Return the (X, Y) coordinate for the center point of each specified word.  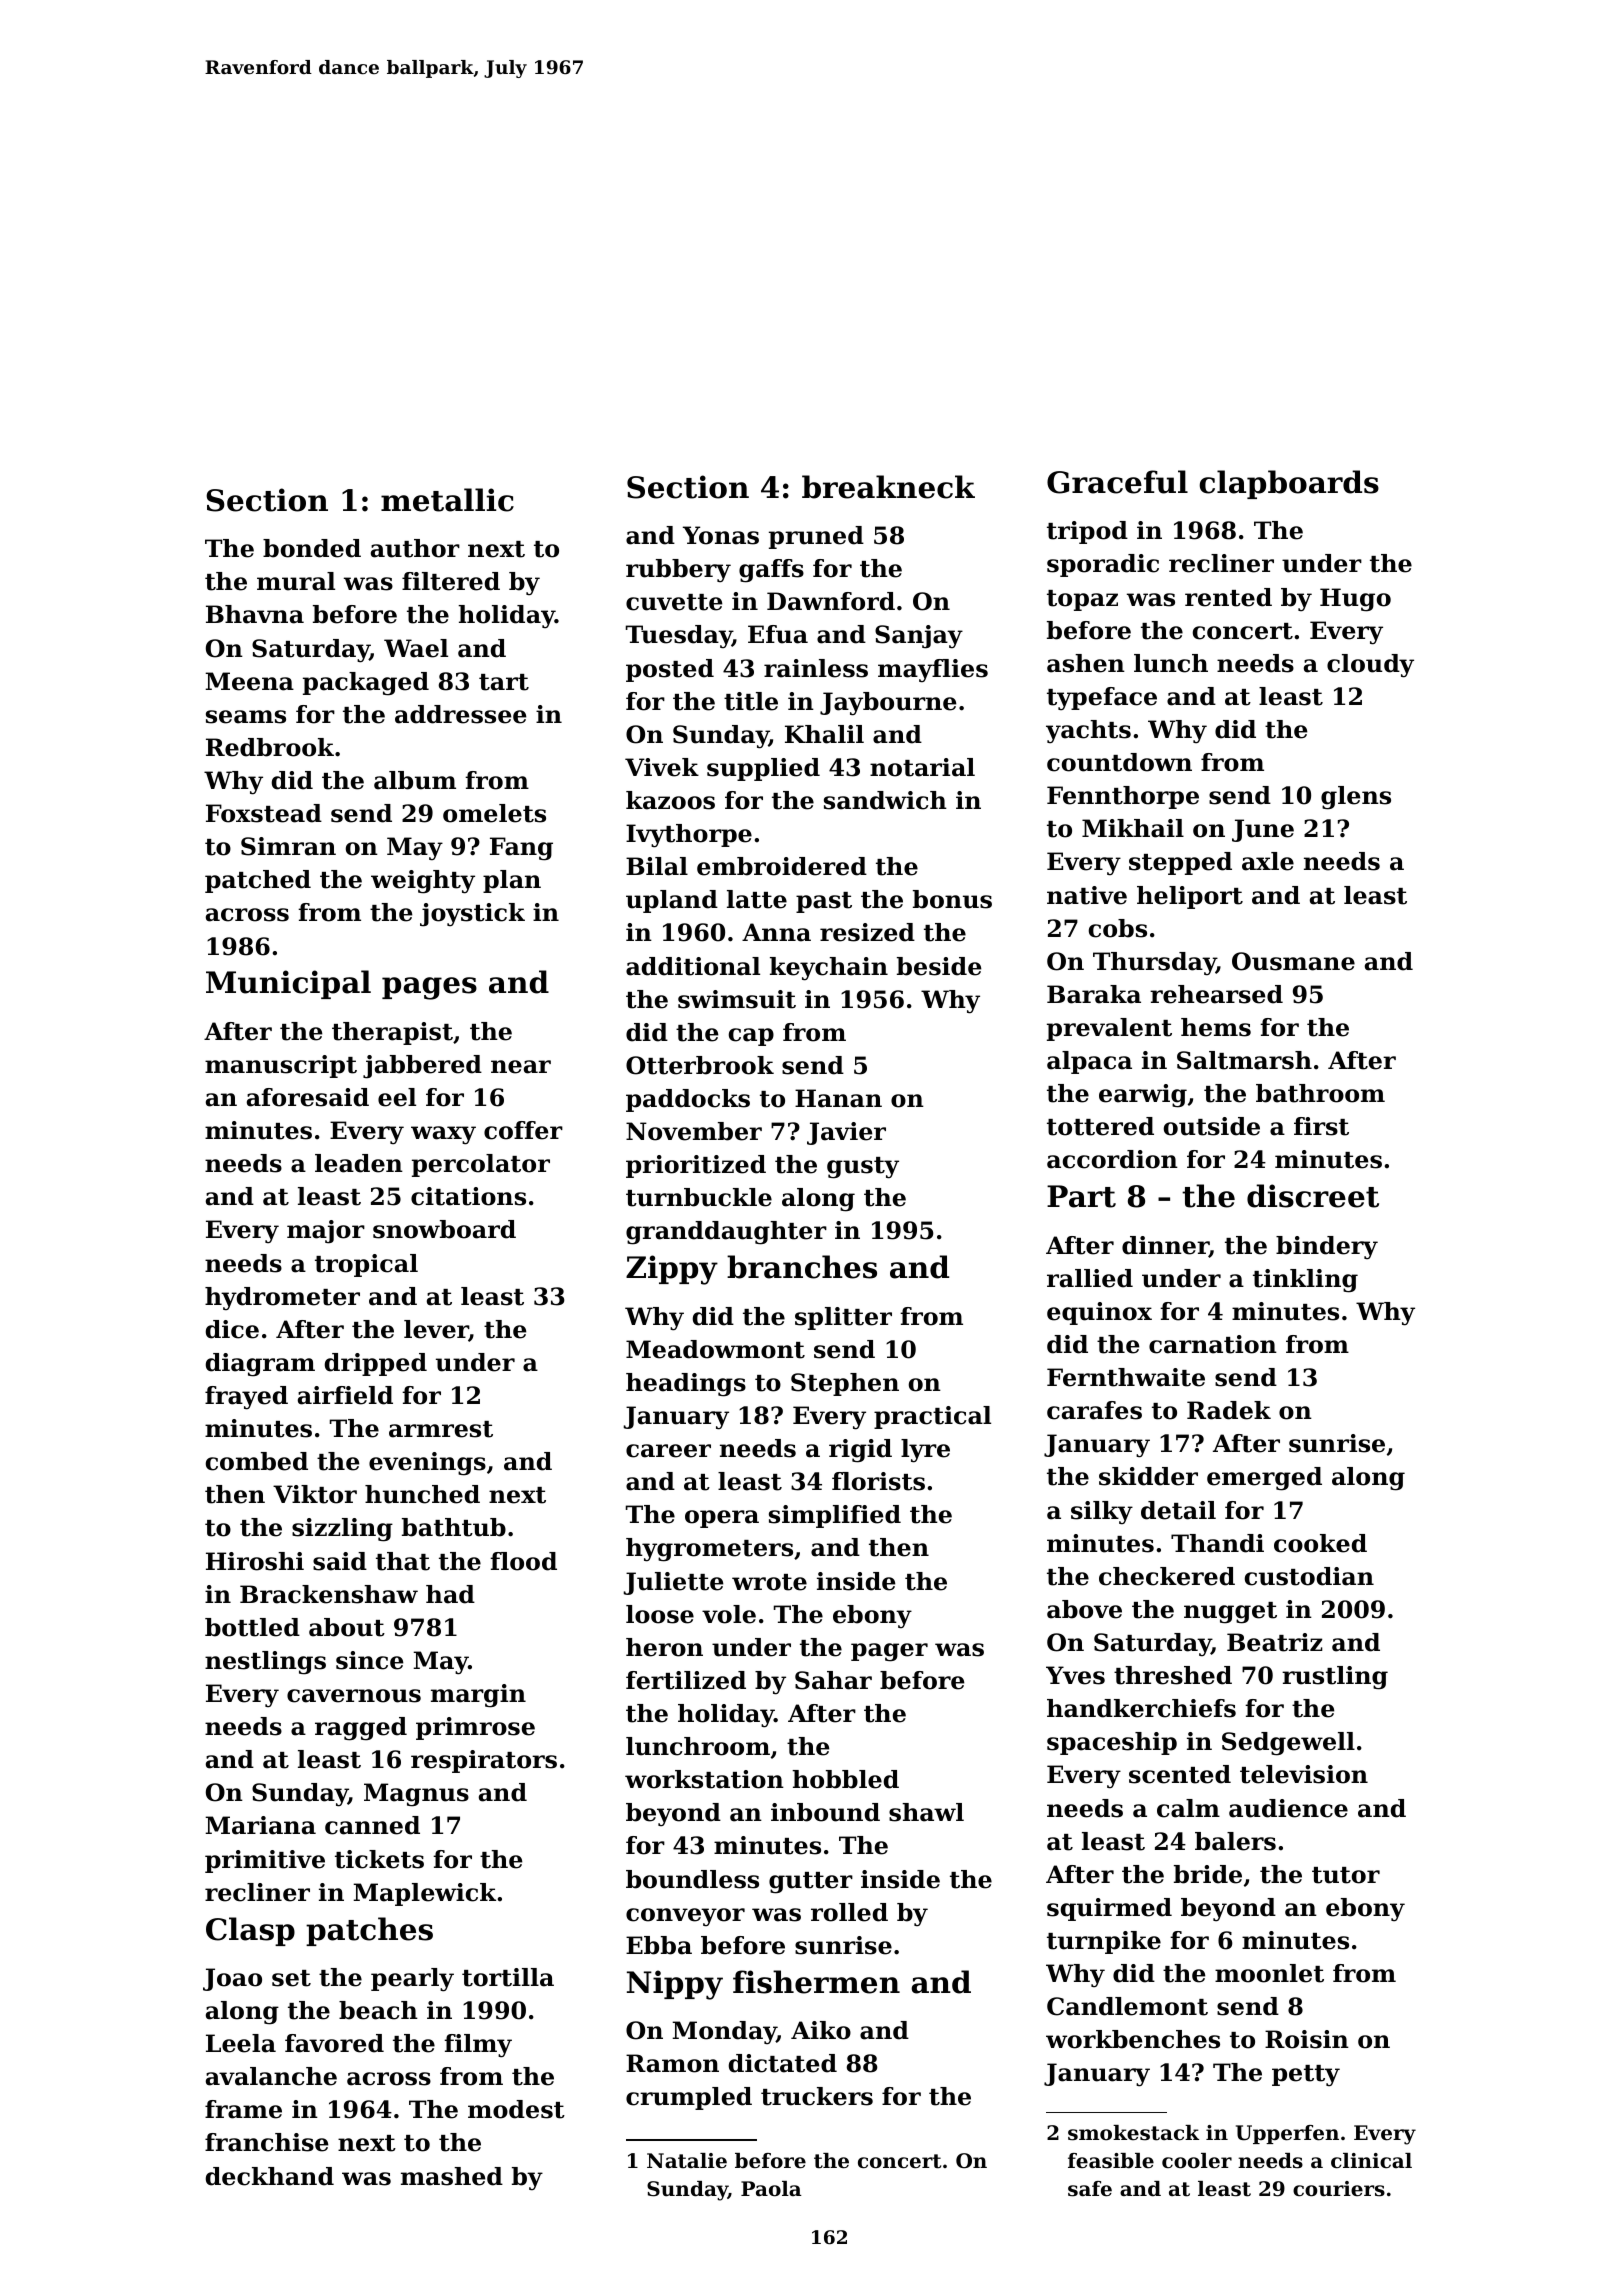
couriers (1339, 2189)
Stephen (845, 1384)
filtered (451, 581)
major (326, 1232)
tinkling (1305, 1281)
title (751, 701)
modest (516, 2109)
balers (1235, 1841)
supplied (763, 769)
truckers (817, 2096)
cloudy (1370, 666)
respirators (484, 1761)
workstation (704, 1779)
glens (1356, 798)
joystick (472, 915)
